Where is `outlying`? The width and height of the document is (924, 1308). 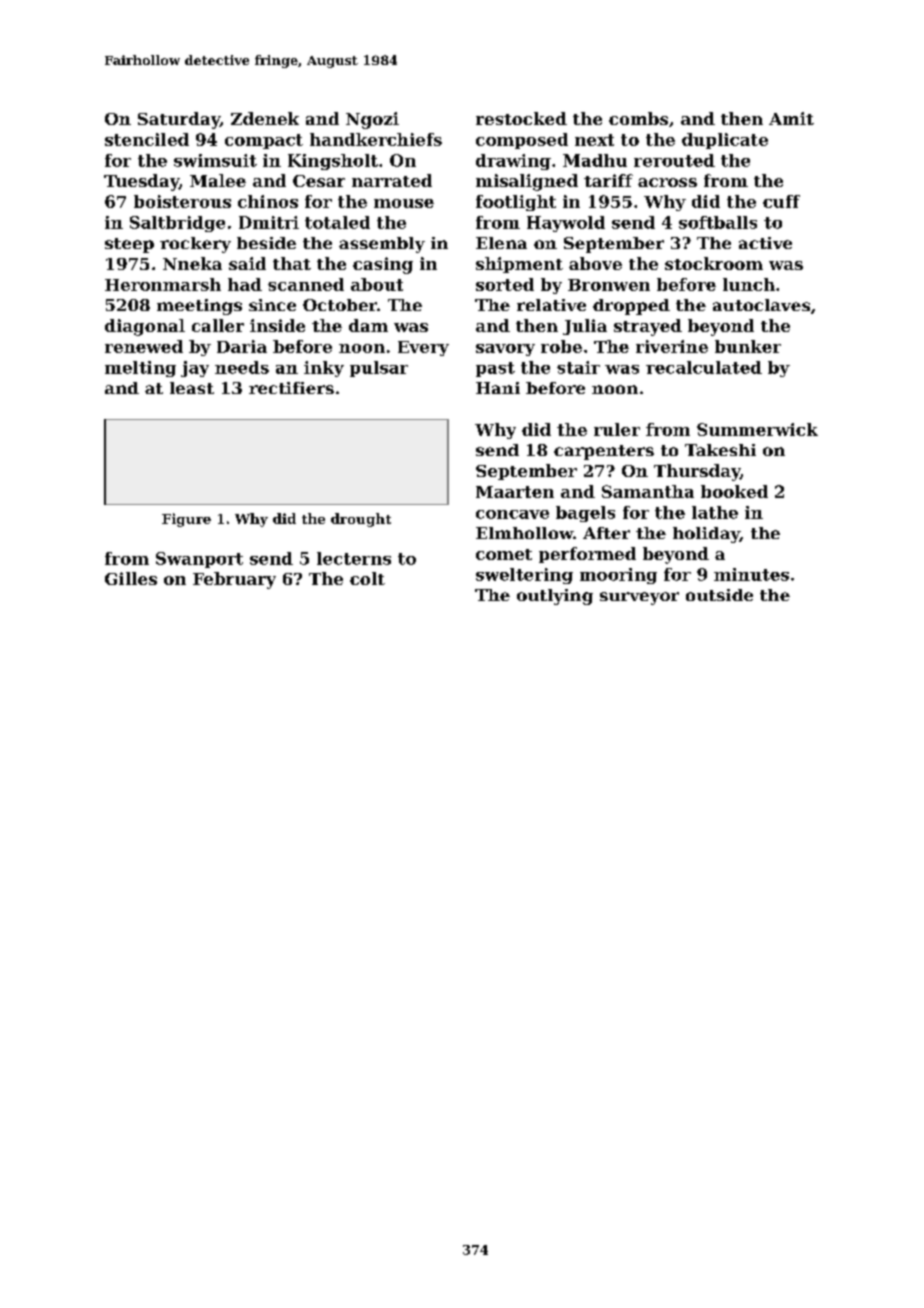 outlying is located at coordinates (555, 597).
